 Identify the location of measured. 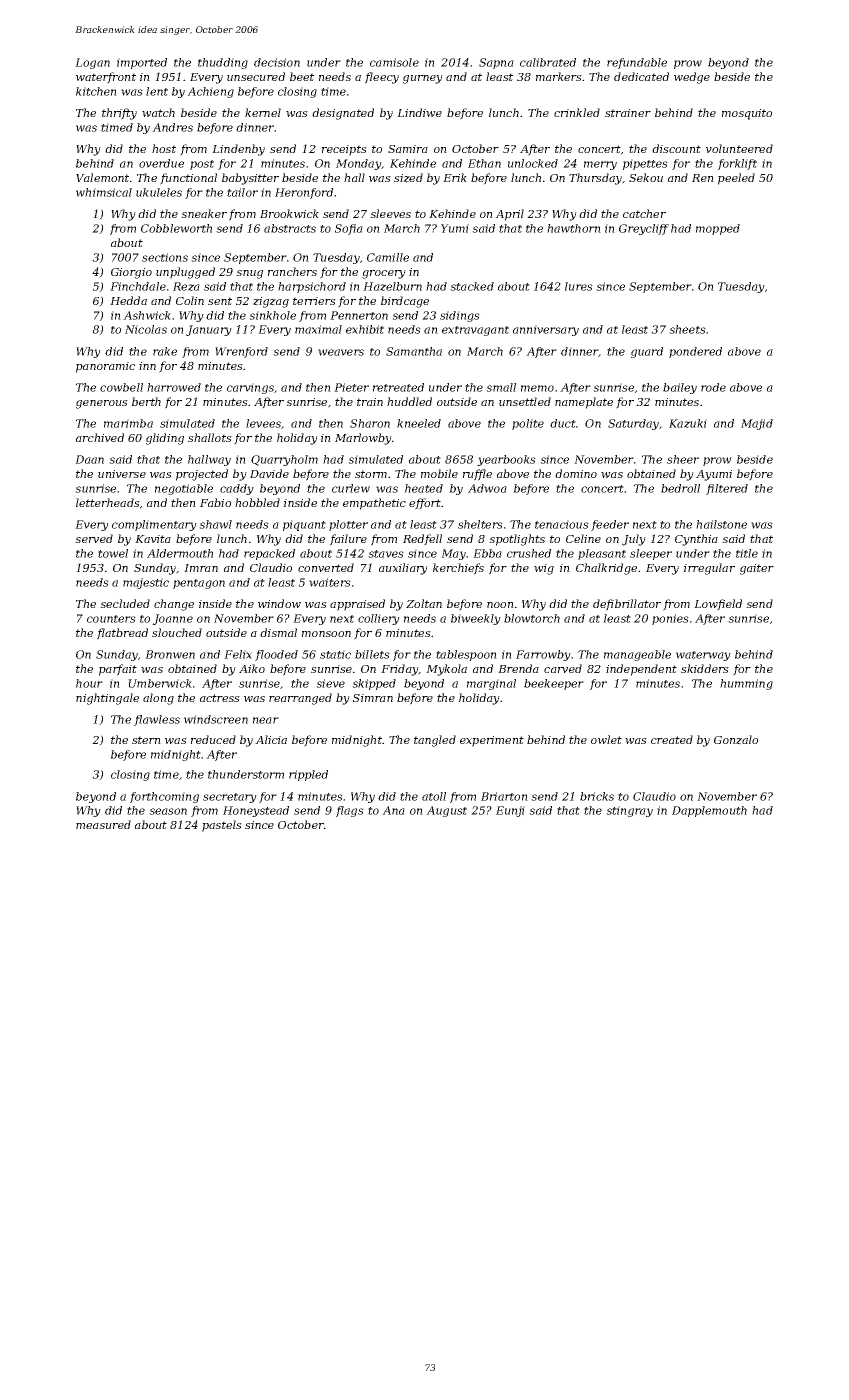
(103, 824).
